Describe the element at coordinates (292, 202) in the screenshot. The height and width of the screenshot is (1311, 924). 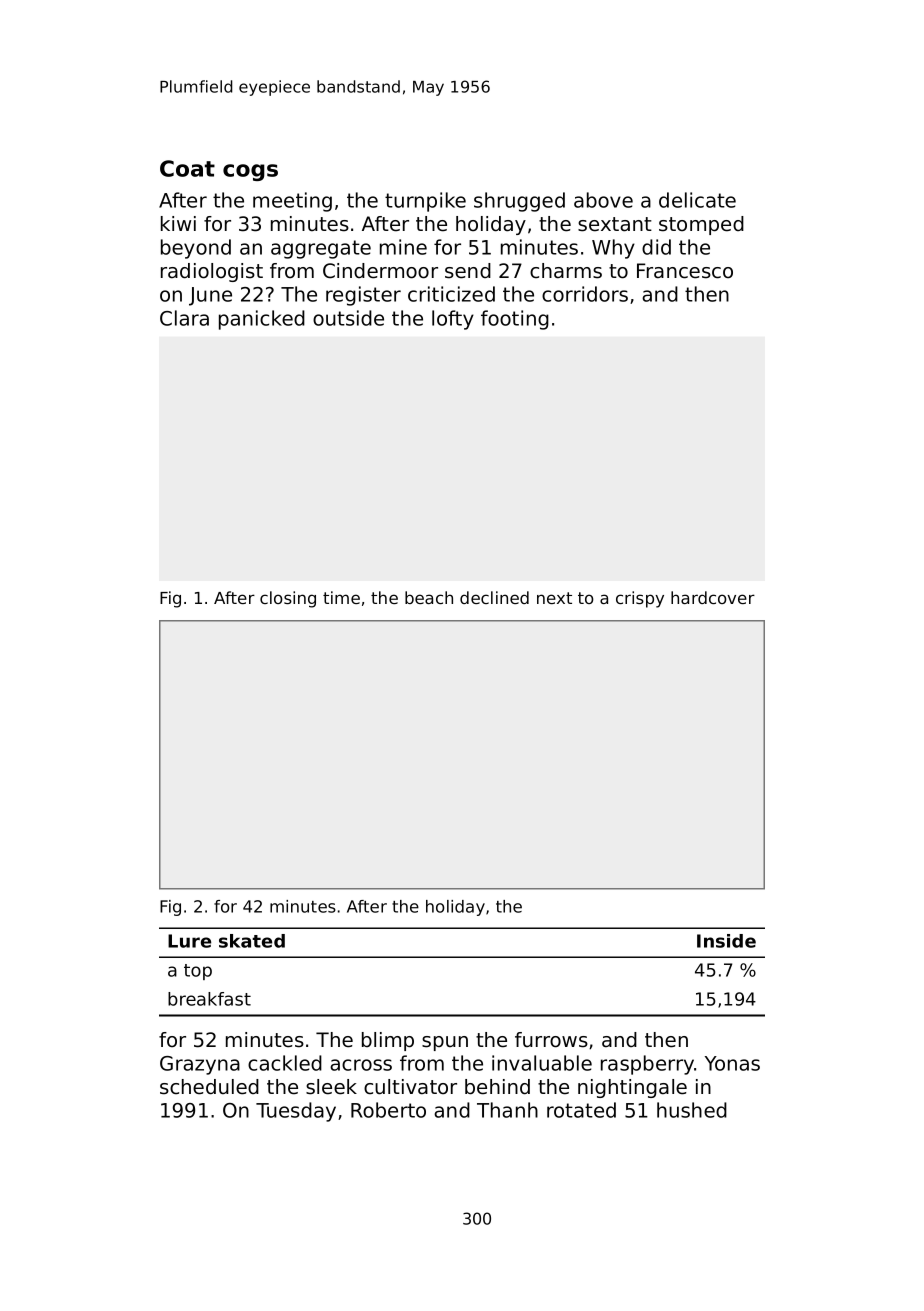
I see `meeting` at that location.
